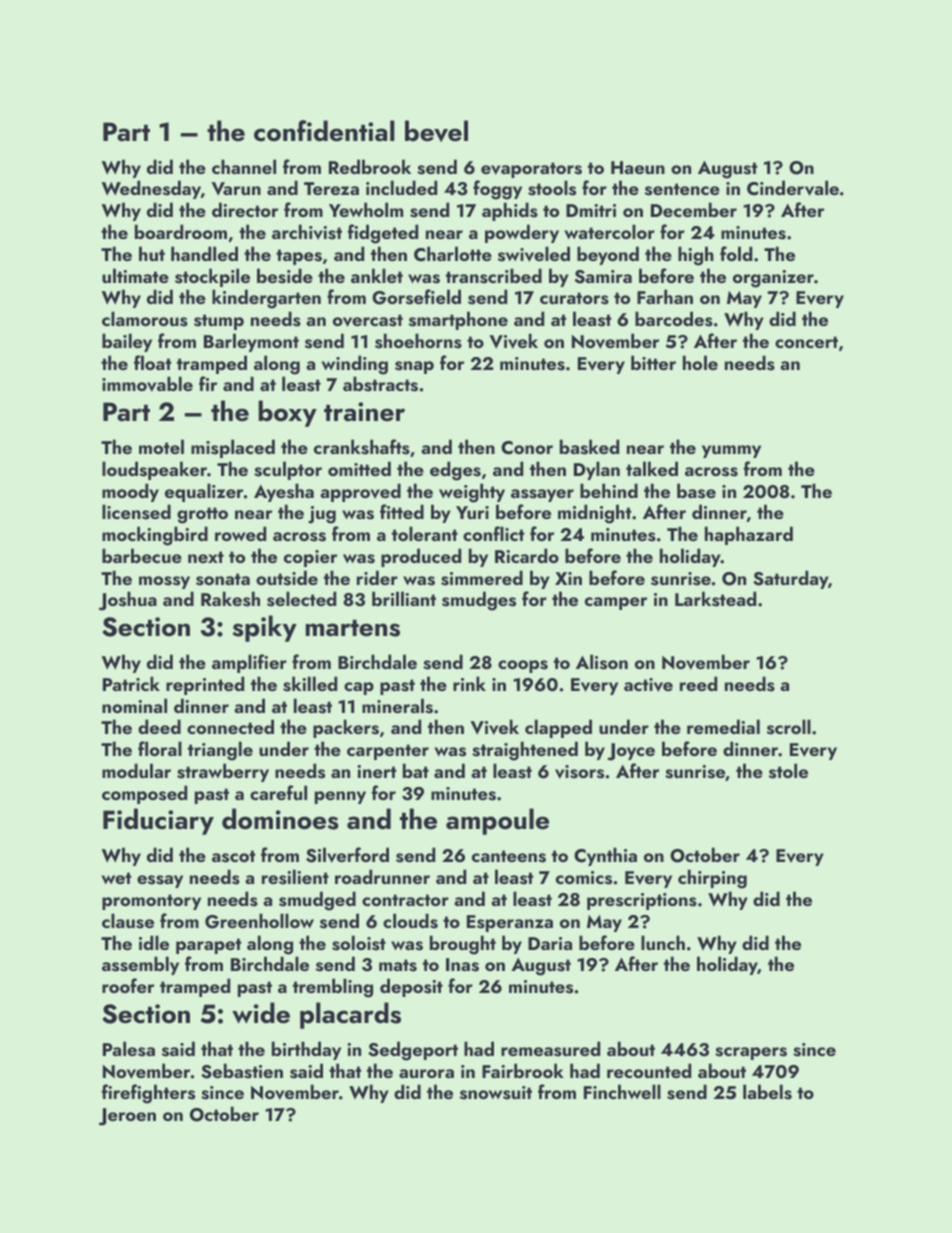 This screenshot has height=1233, width=952. What do you see at coordinates (790, 579) in the screenshot?
I see `Saturday` at bounding box center [790, 579].
